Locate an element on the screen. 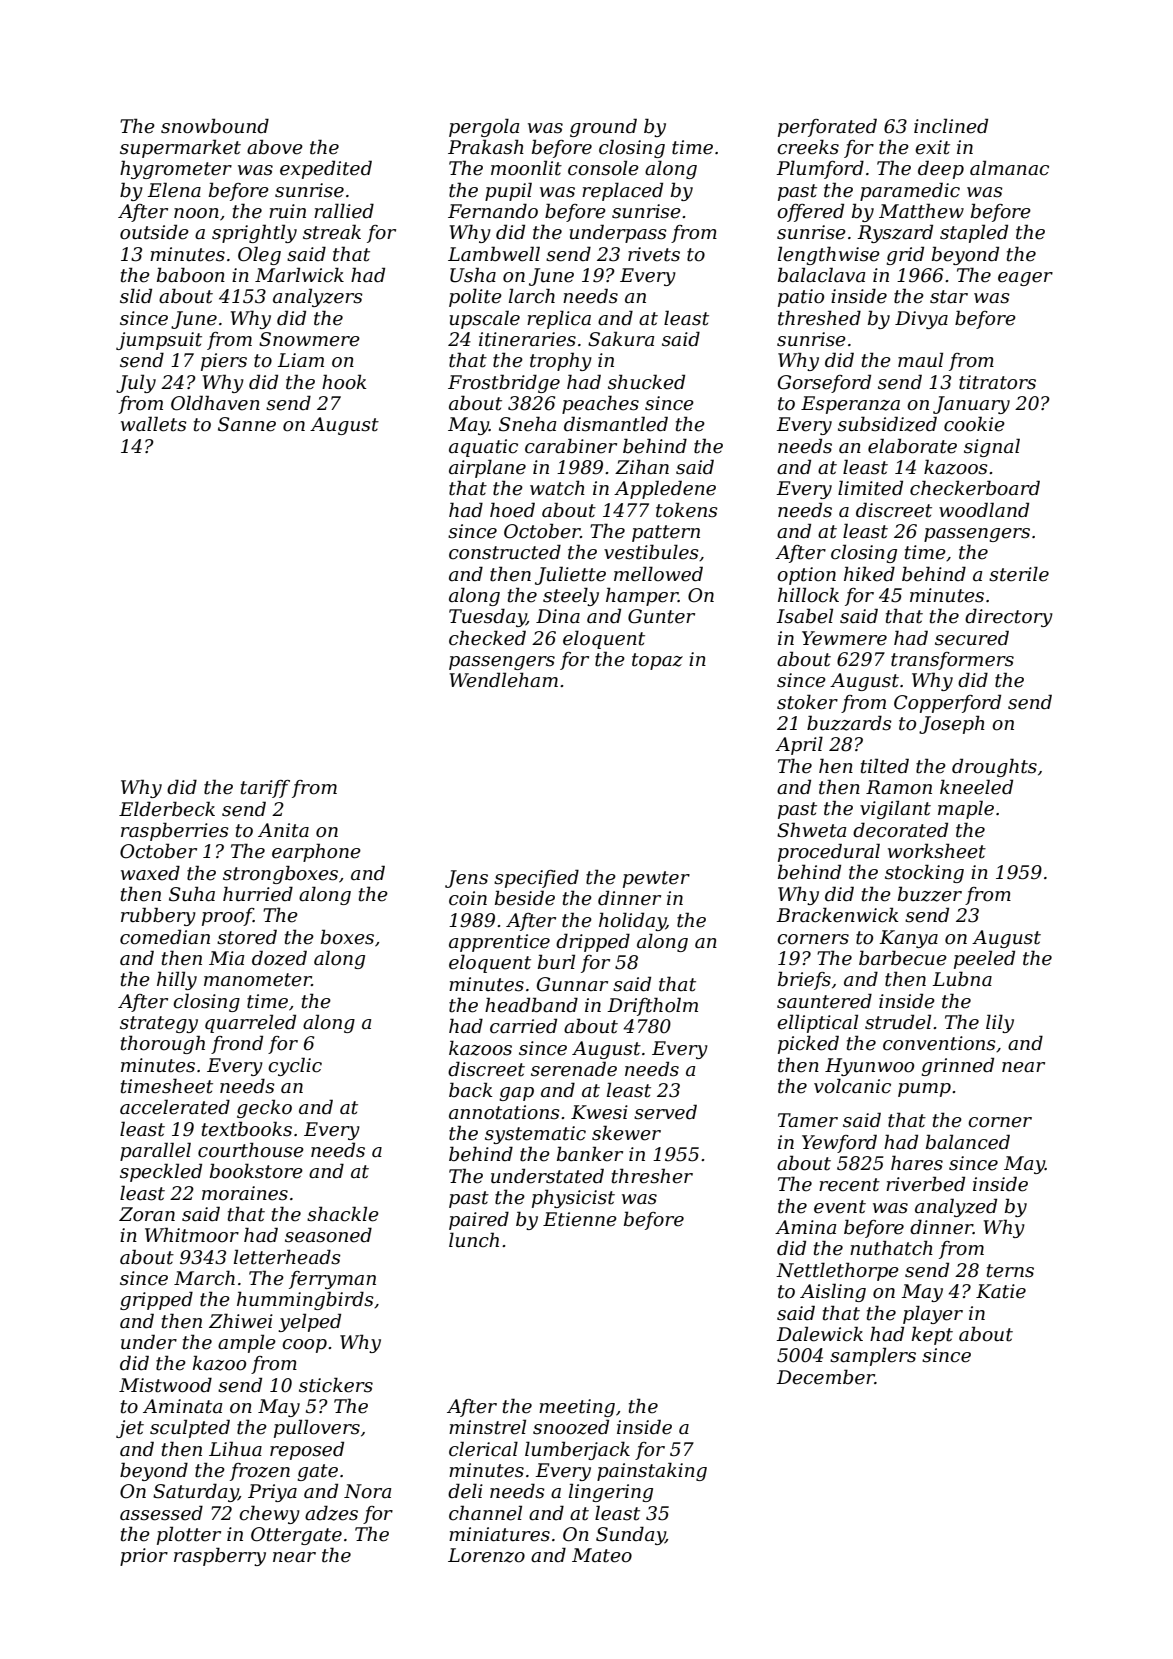 The height and width of the screenshot is (1659, 1173). checked is located at coordinates (487, 638).
